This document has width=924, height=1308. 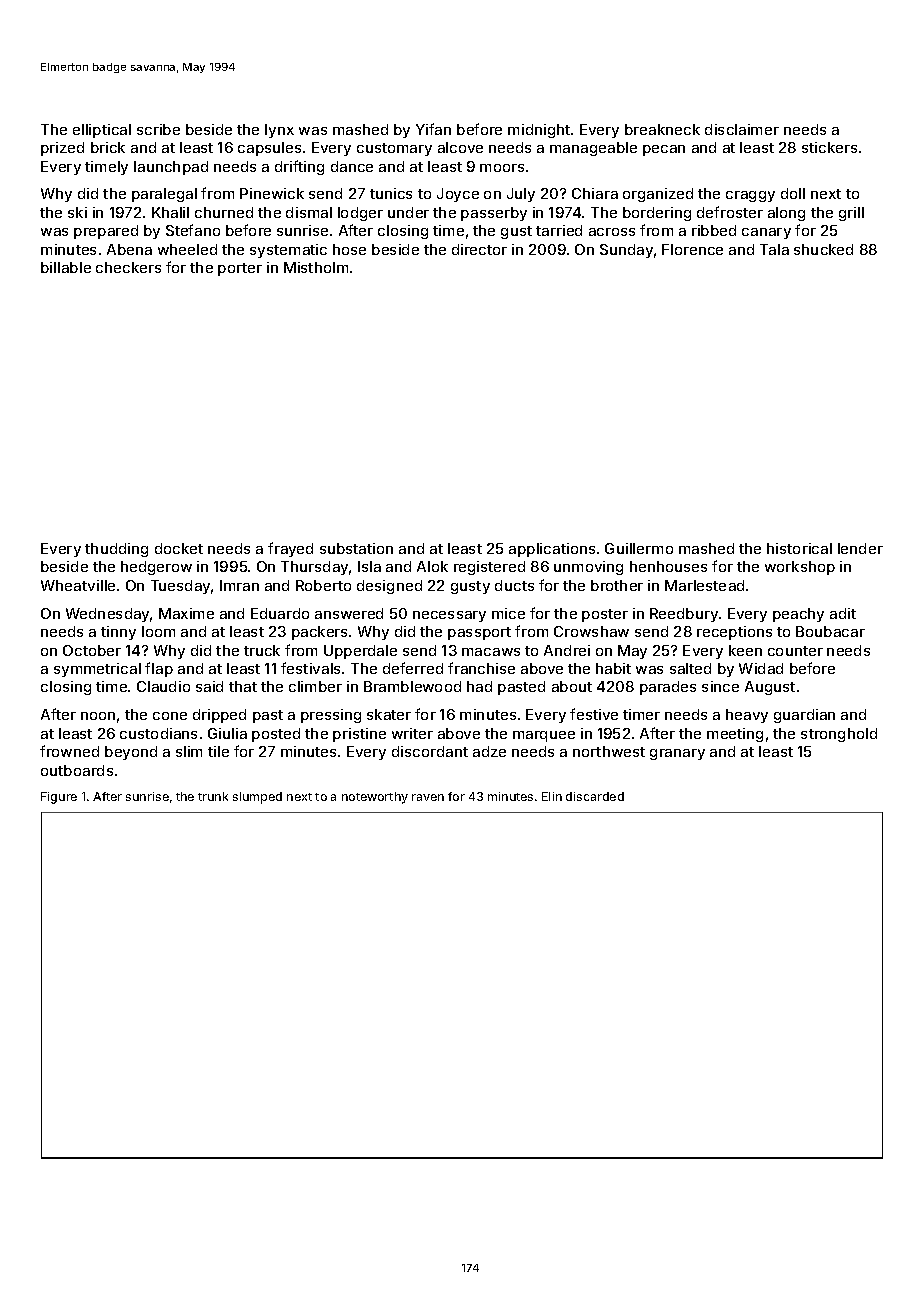 I want to click on porter, so click(x=240, y=269).
